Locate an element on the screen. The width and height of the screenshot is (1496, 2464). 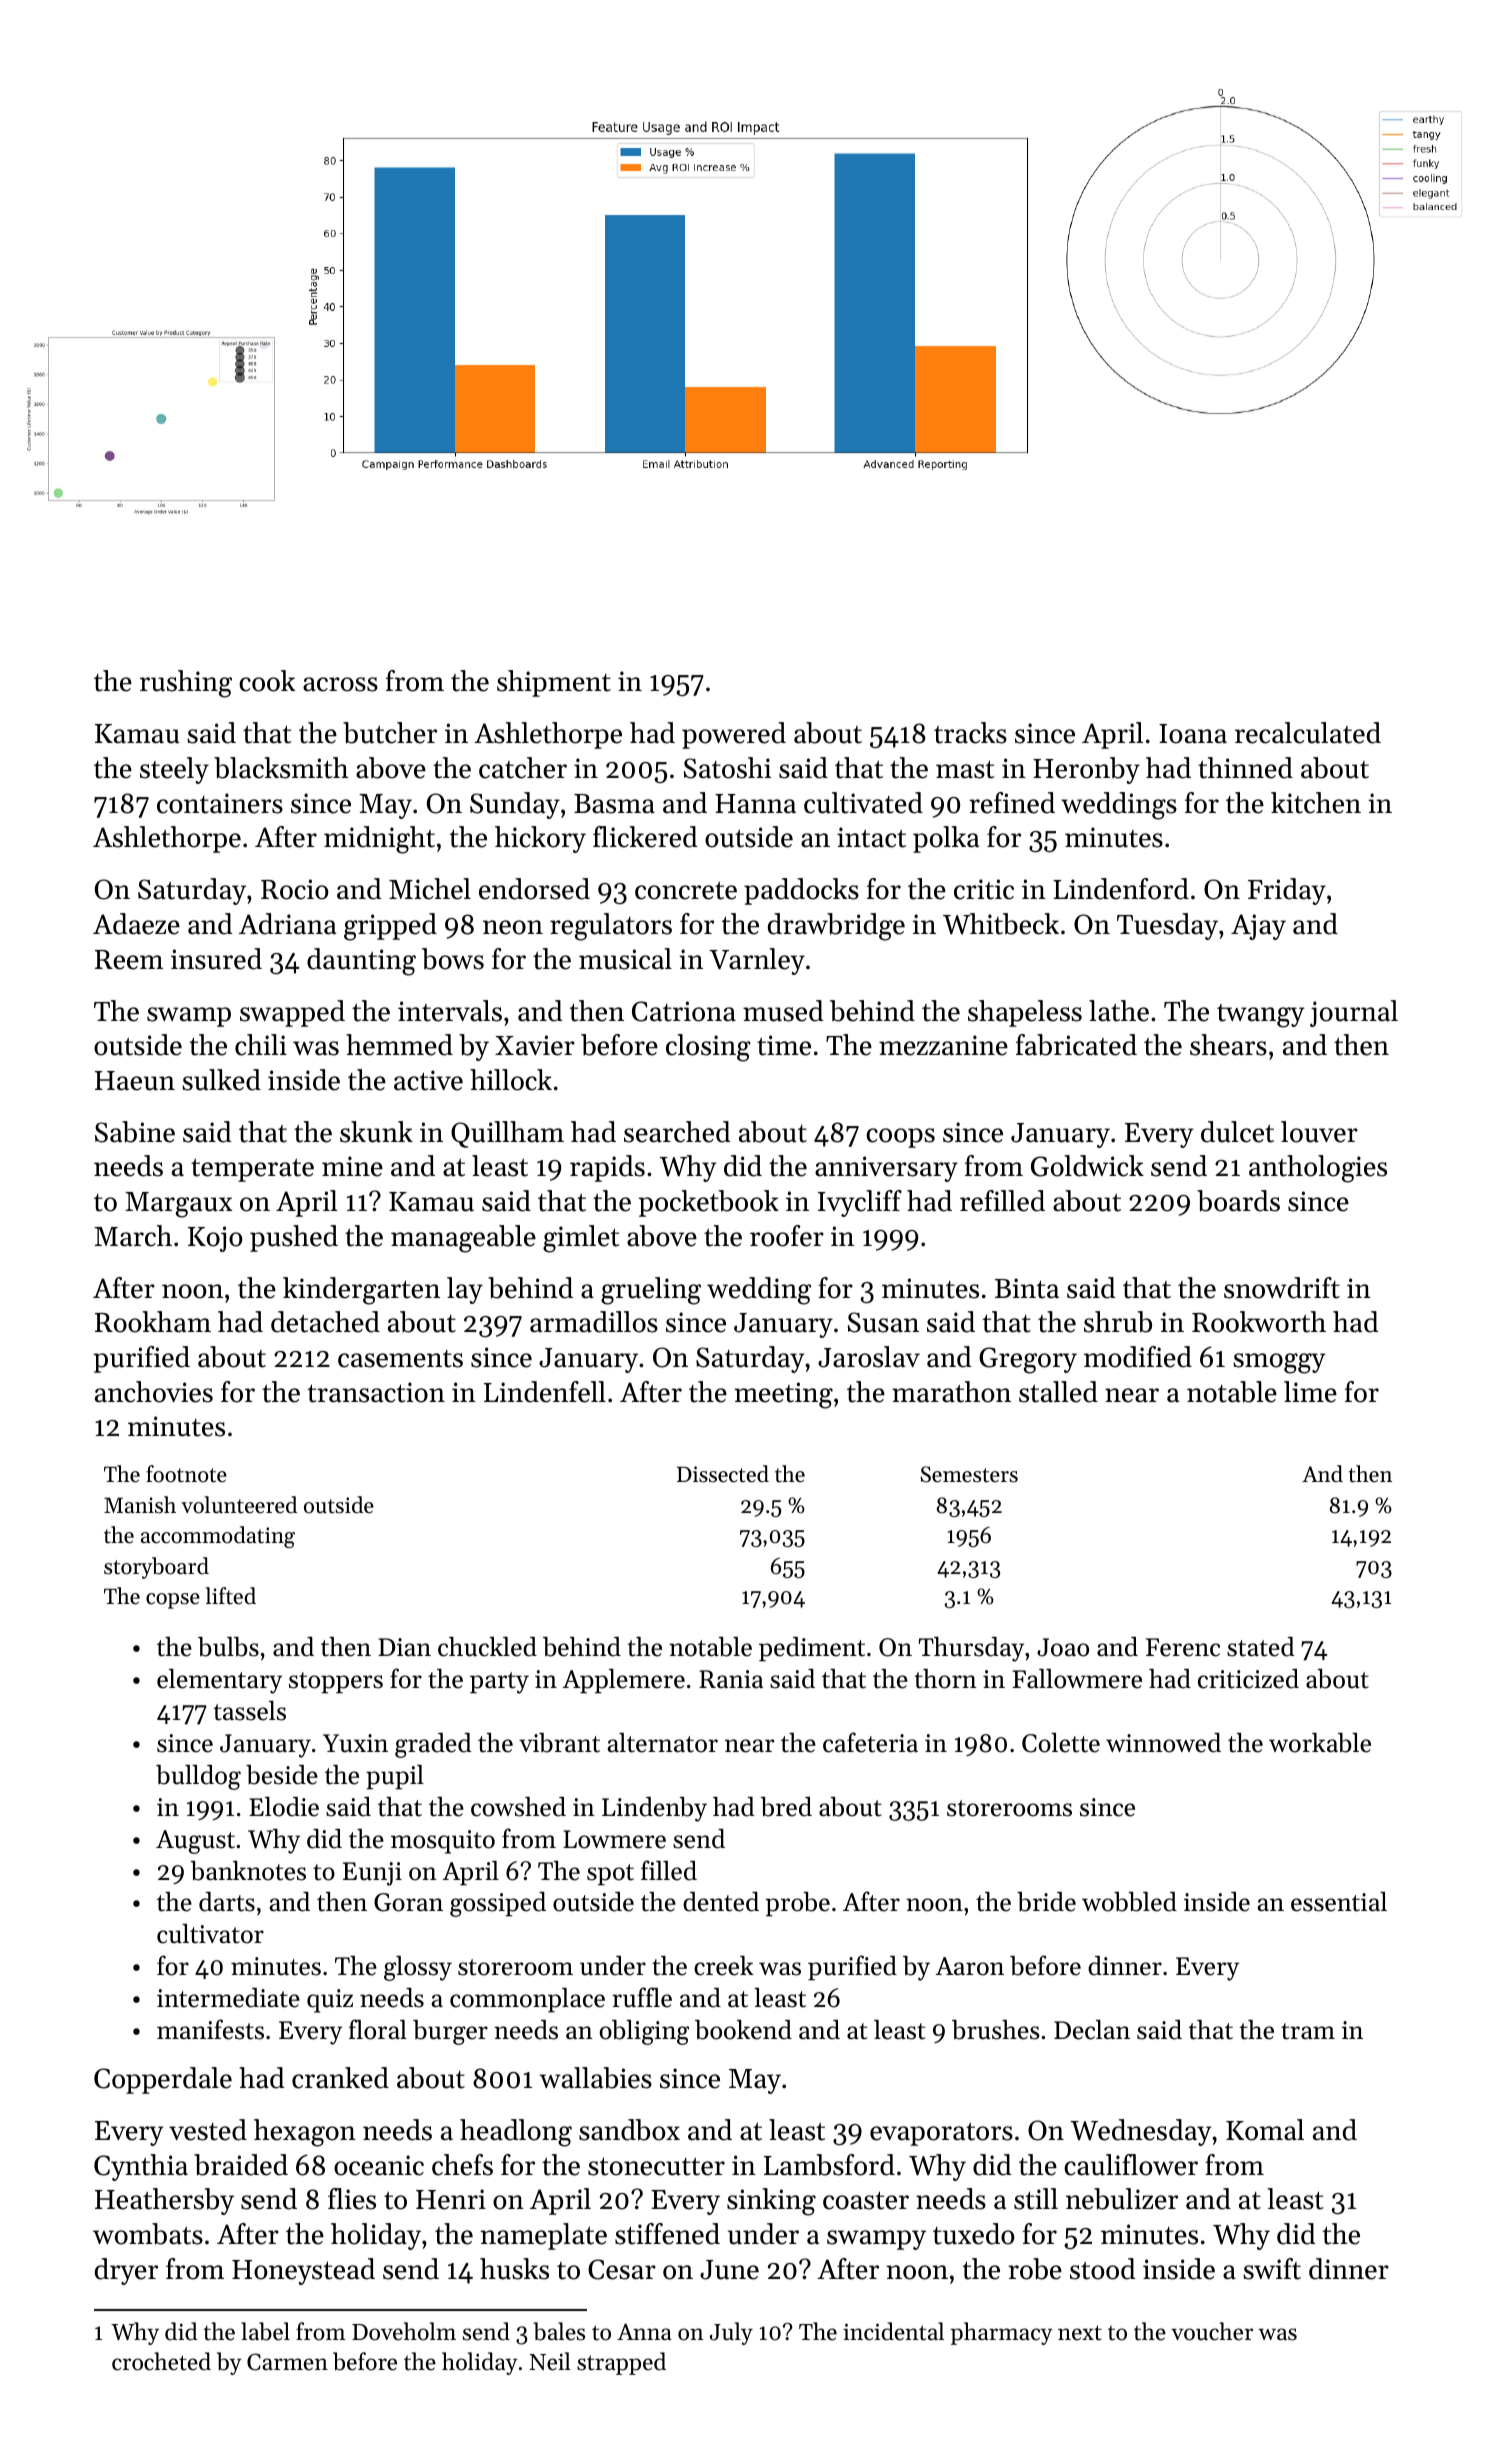
anthologies is located at coordinates (1318, 1169).
